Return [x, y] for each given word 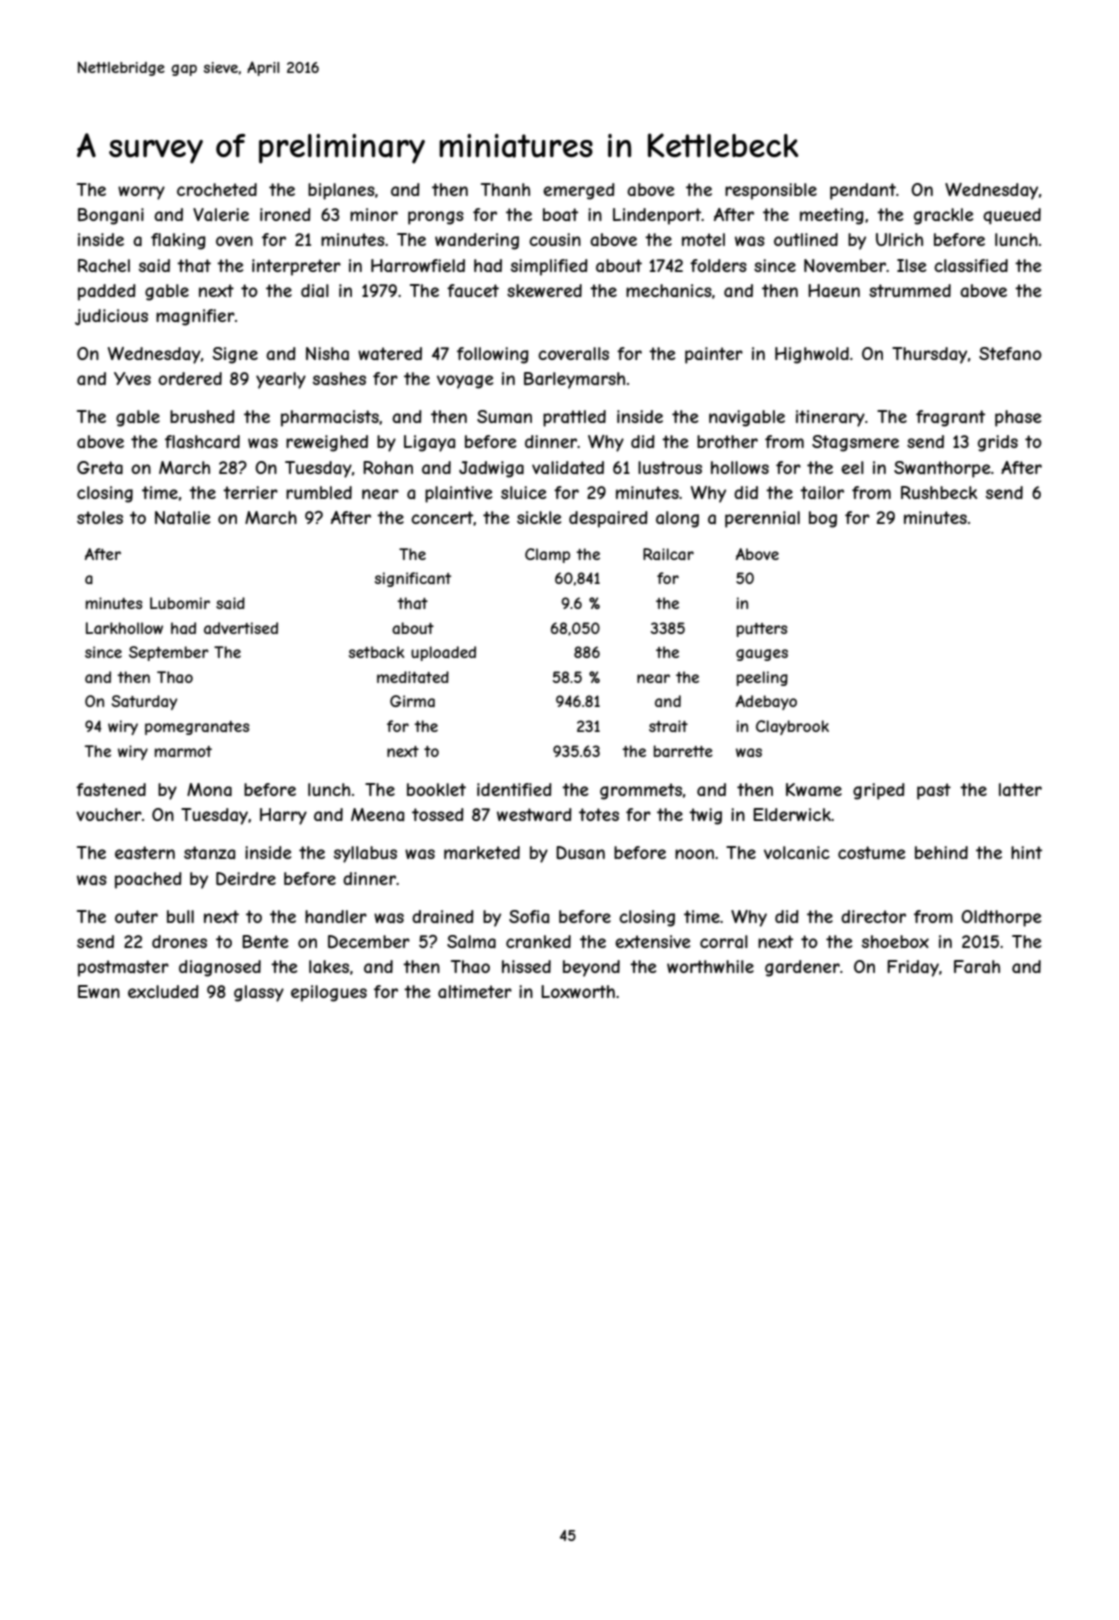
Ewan [99, 991]
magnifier [195, 317]
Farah [977, 966]
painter [714, 355]
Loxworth [578, 991]
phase [1018, 418]
